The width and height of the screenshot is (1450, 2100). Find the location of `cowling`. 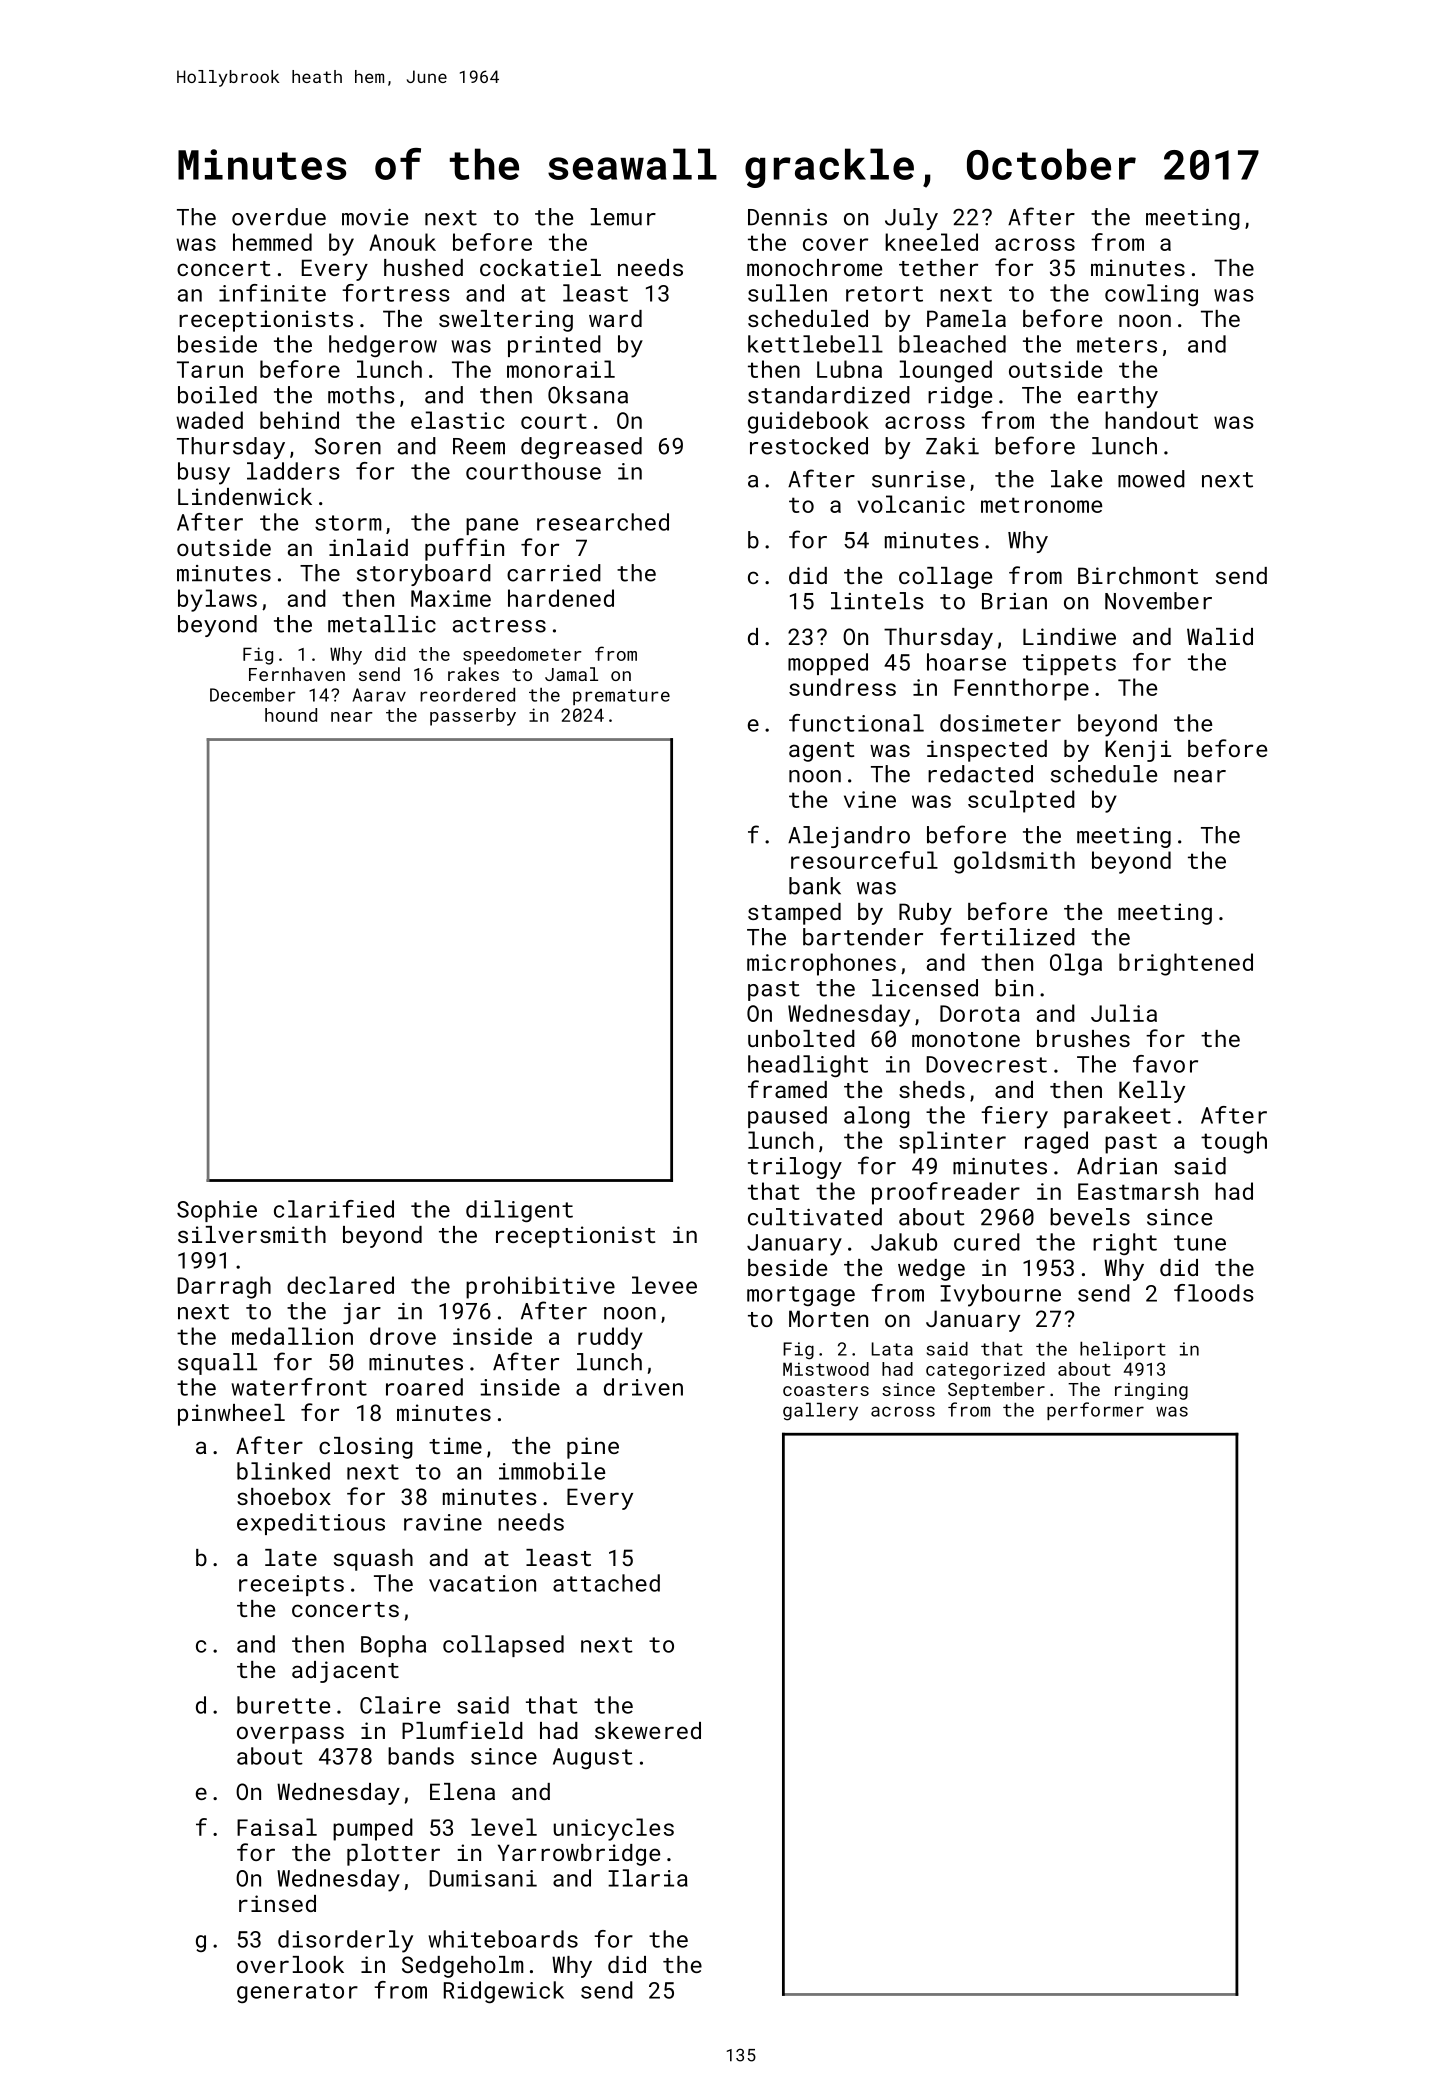

cowling is located at coordinates (1151, 295).
